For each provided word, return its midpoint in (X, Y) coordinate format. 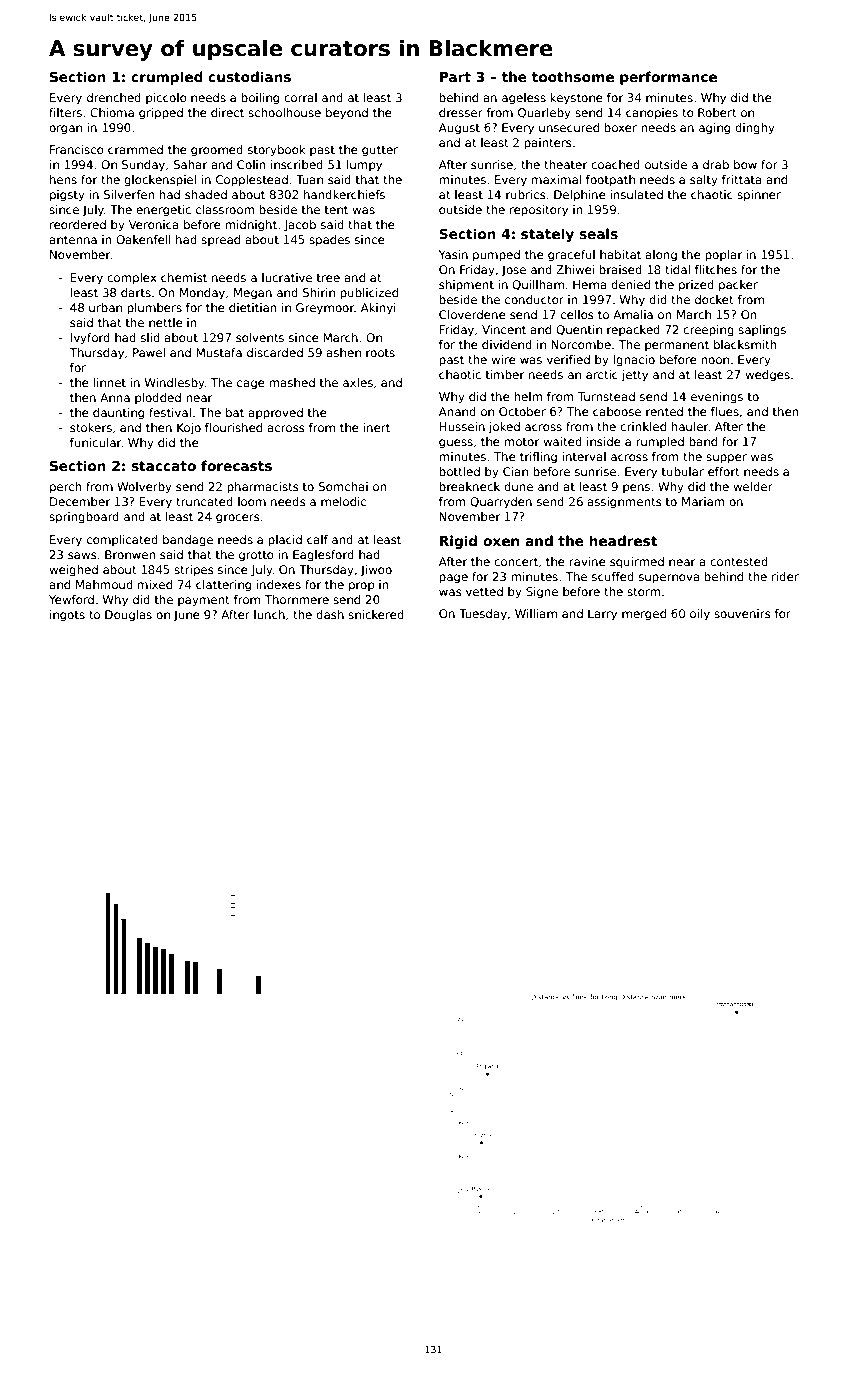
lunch (269, 614)
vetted (484, 591)
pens (636, 489)
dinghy (755, 129)
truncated (204, 501)
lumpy (364, 166)
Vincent (504, 329)
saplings (762, 331)
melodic (343, 501)
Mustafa (219, 352)
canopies (652, 114)
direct (227, 112)
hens (63, 179)
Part (455, 77)
